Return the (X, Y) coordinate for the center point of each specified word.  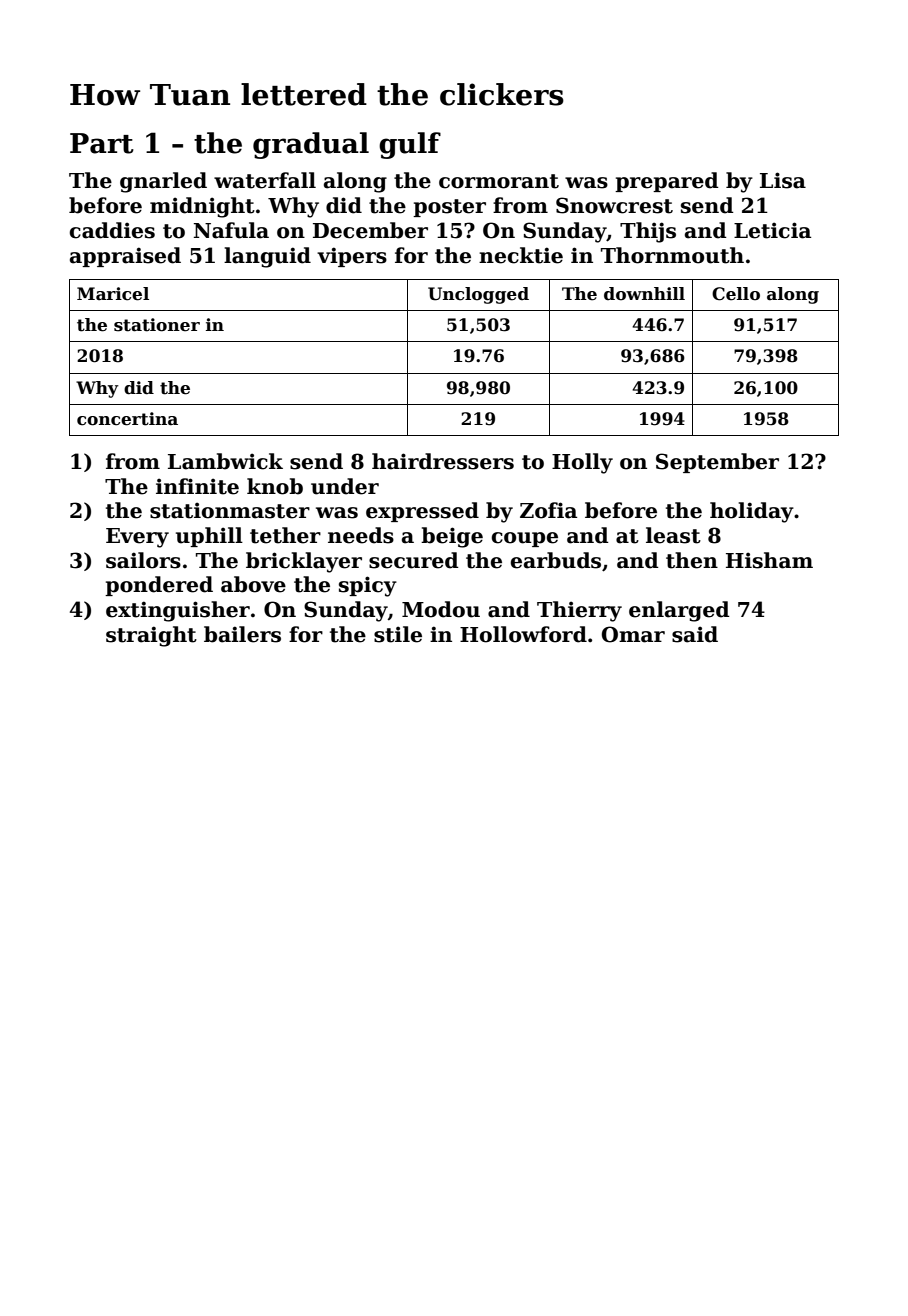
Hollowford (523, 634)
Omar (633, 634)
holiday (752, 512)
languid (267, 257)
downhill (644, 294)
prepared (666, 182)
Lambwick (225, 461)
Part (102, 143)
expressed (422, 512)
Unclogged (478, 295)
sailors (143, 560)
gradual (311, 145)
